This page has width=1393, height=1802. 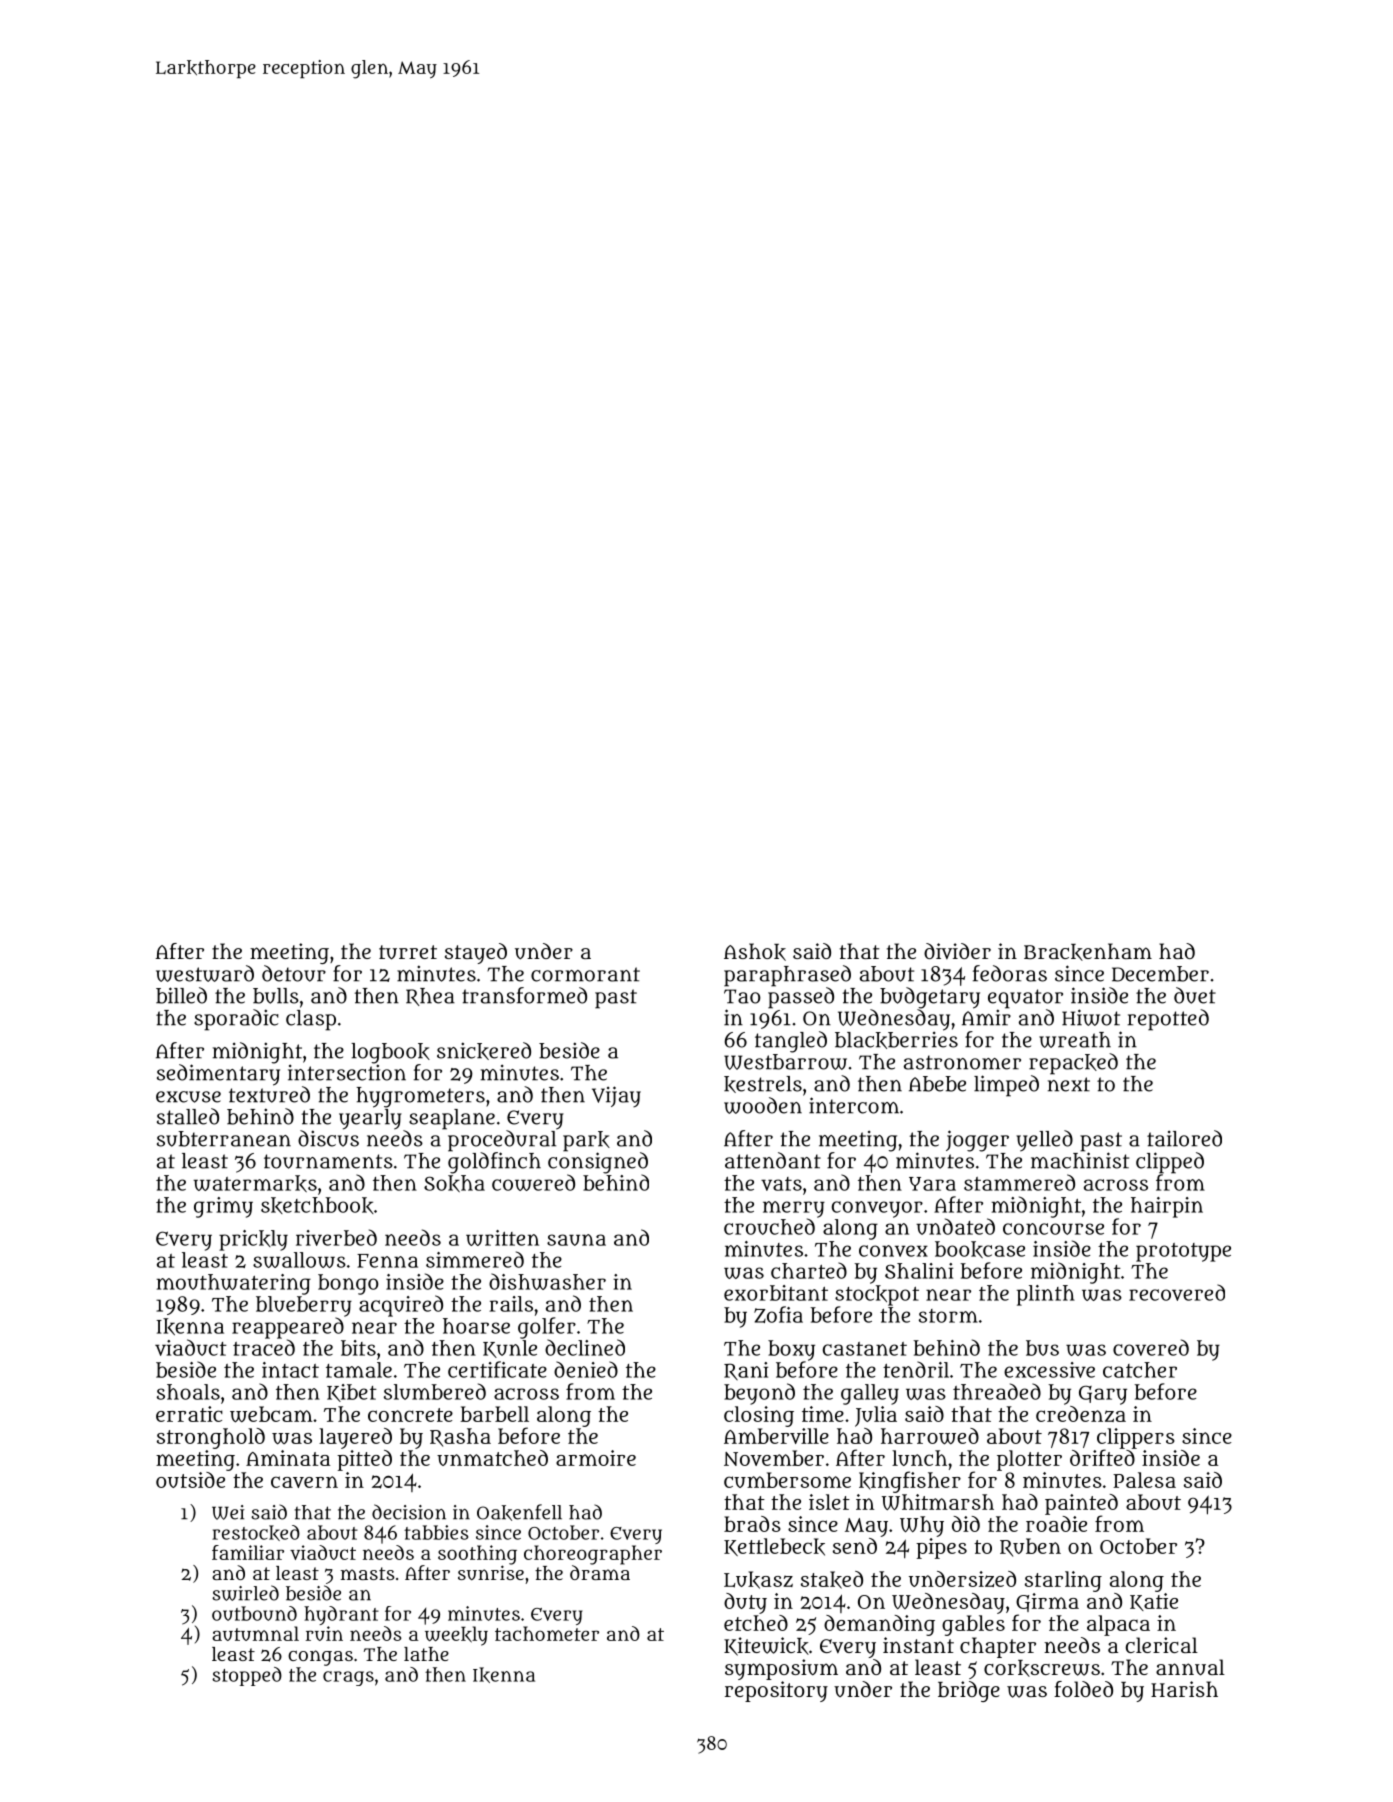 I want to click on repository, so click(x=776, y=1691).
